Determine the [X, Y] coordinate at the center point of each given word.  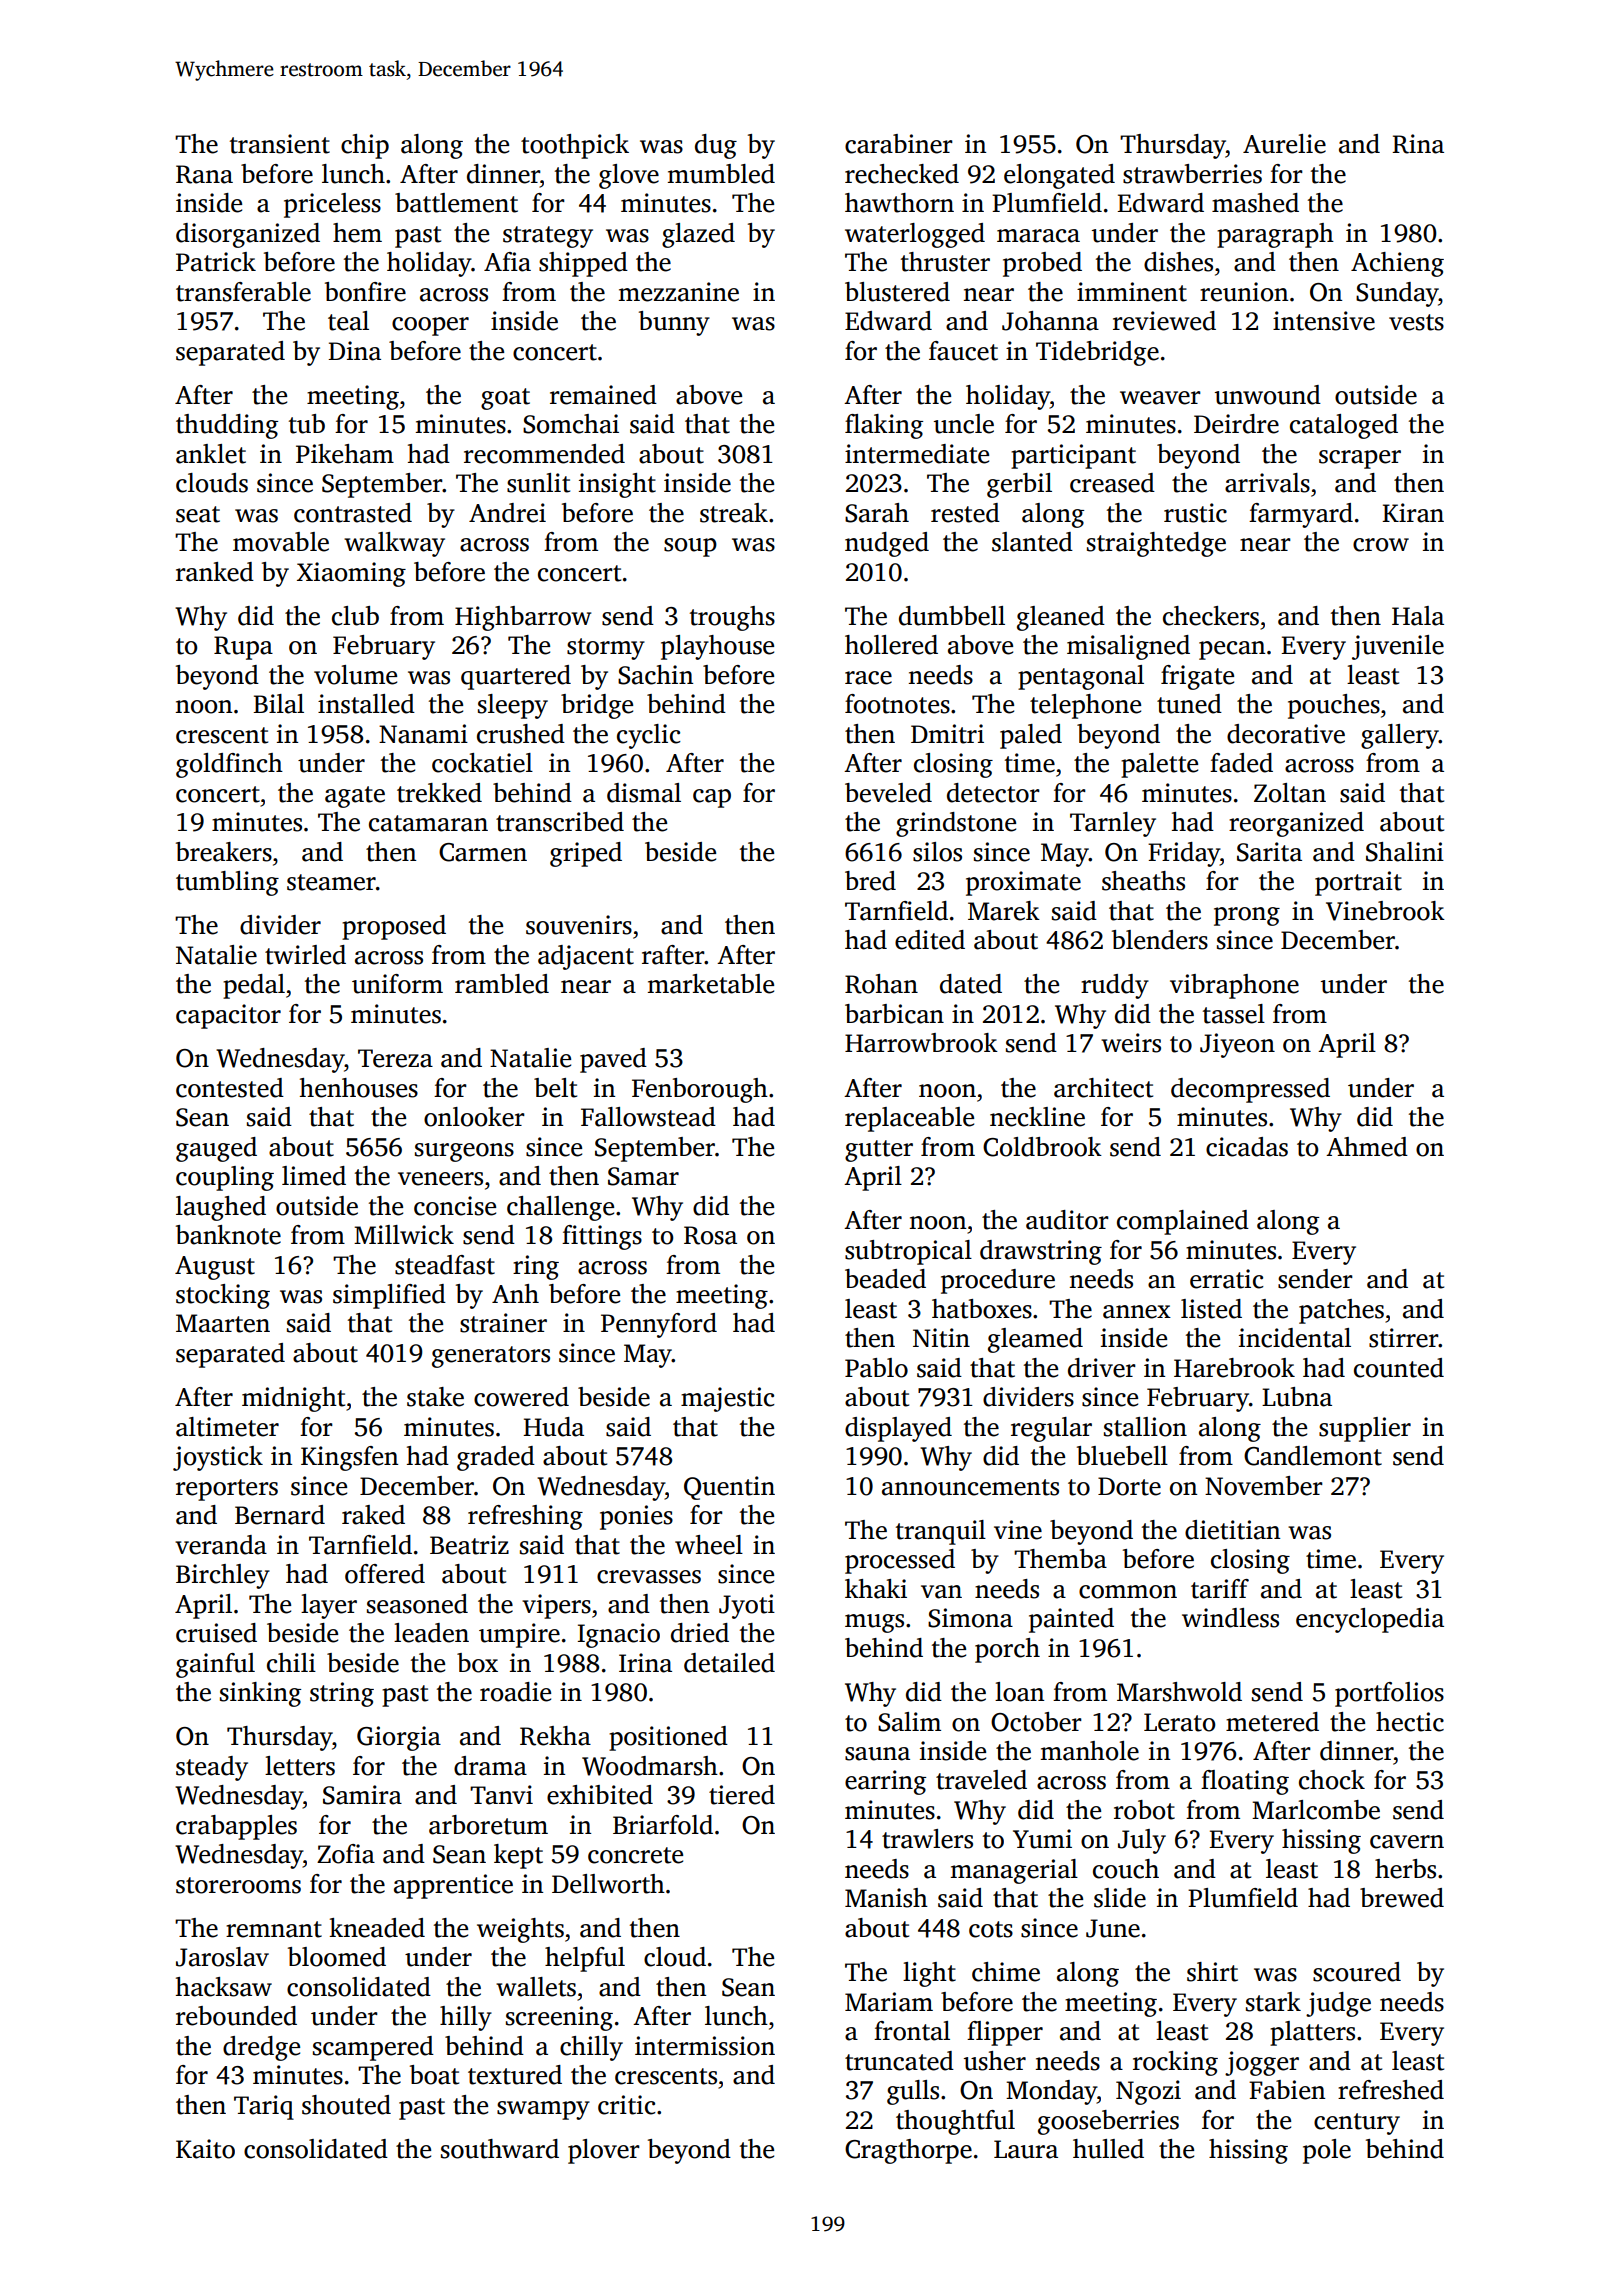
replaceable [909, 1119]
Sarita [1269, 852]
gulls [913, 2092]
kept [518, 1856]
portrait [1358, 883]
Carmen [483, 852]
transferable [243, 292]
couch [1126, 1869]
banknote [228, 1235]
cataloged [1344, 426]
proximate [1023, 883]
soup [690, 547]
